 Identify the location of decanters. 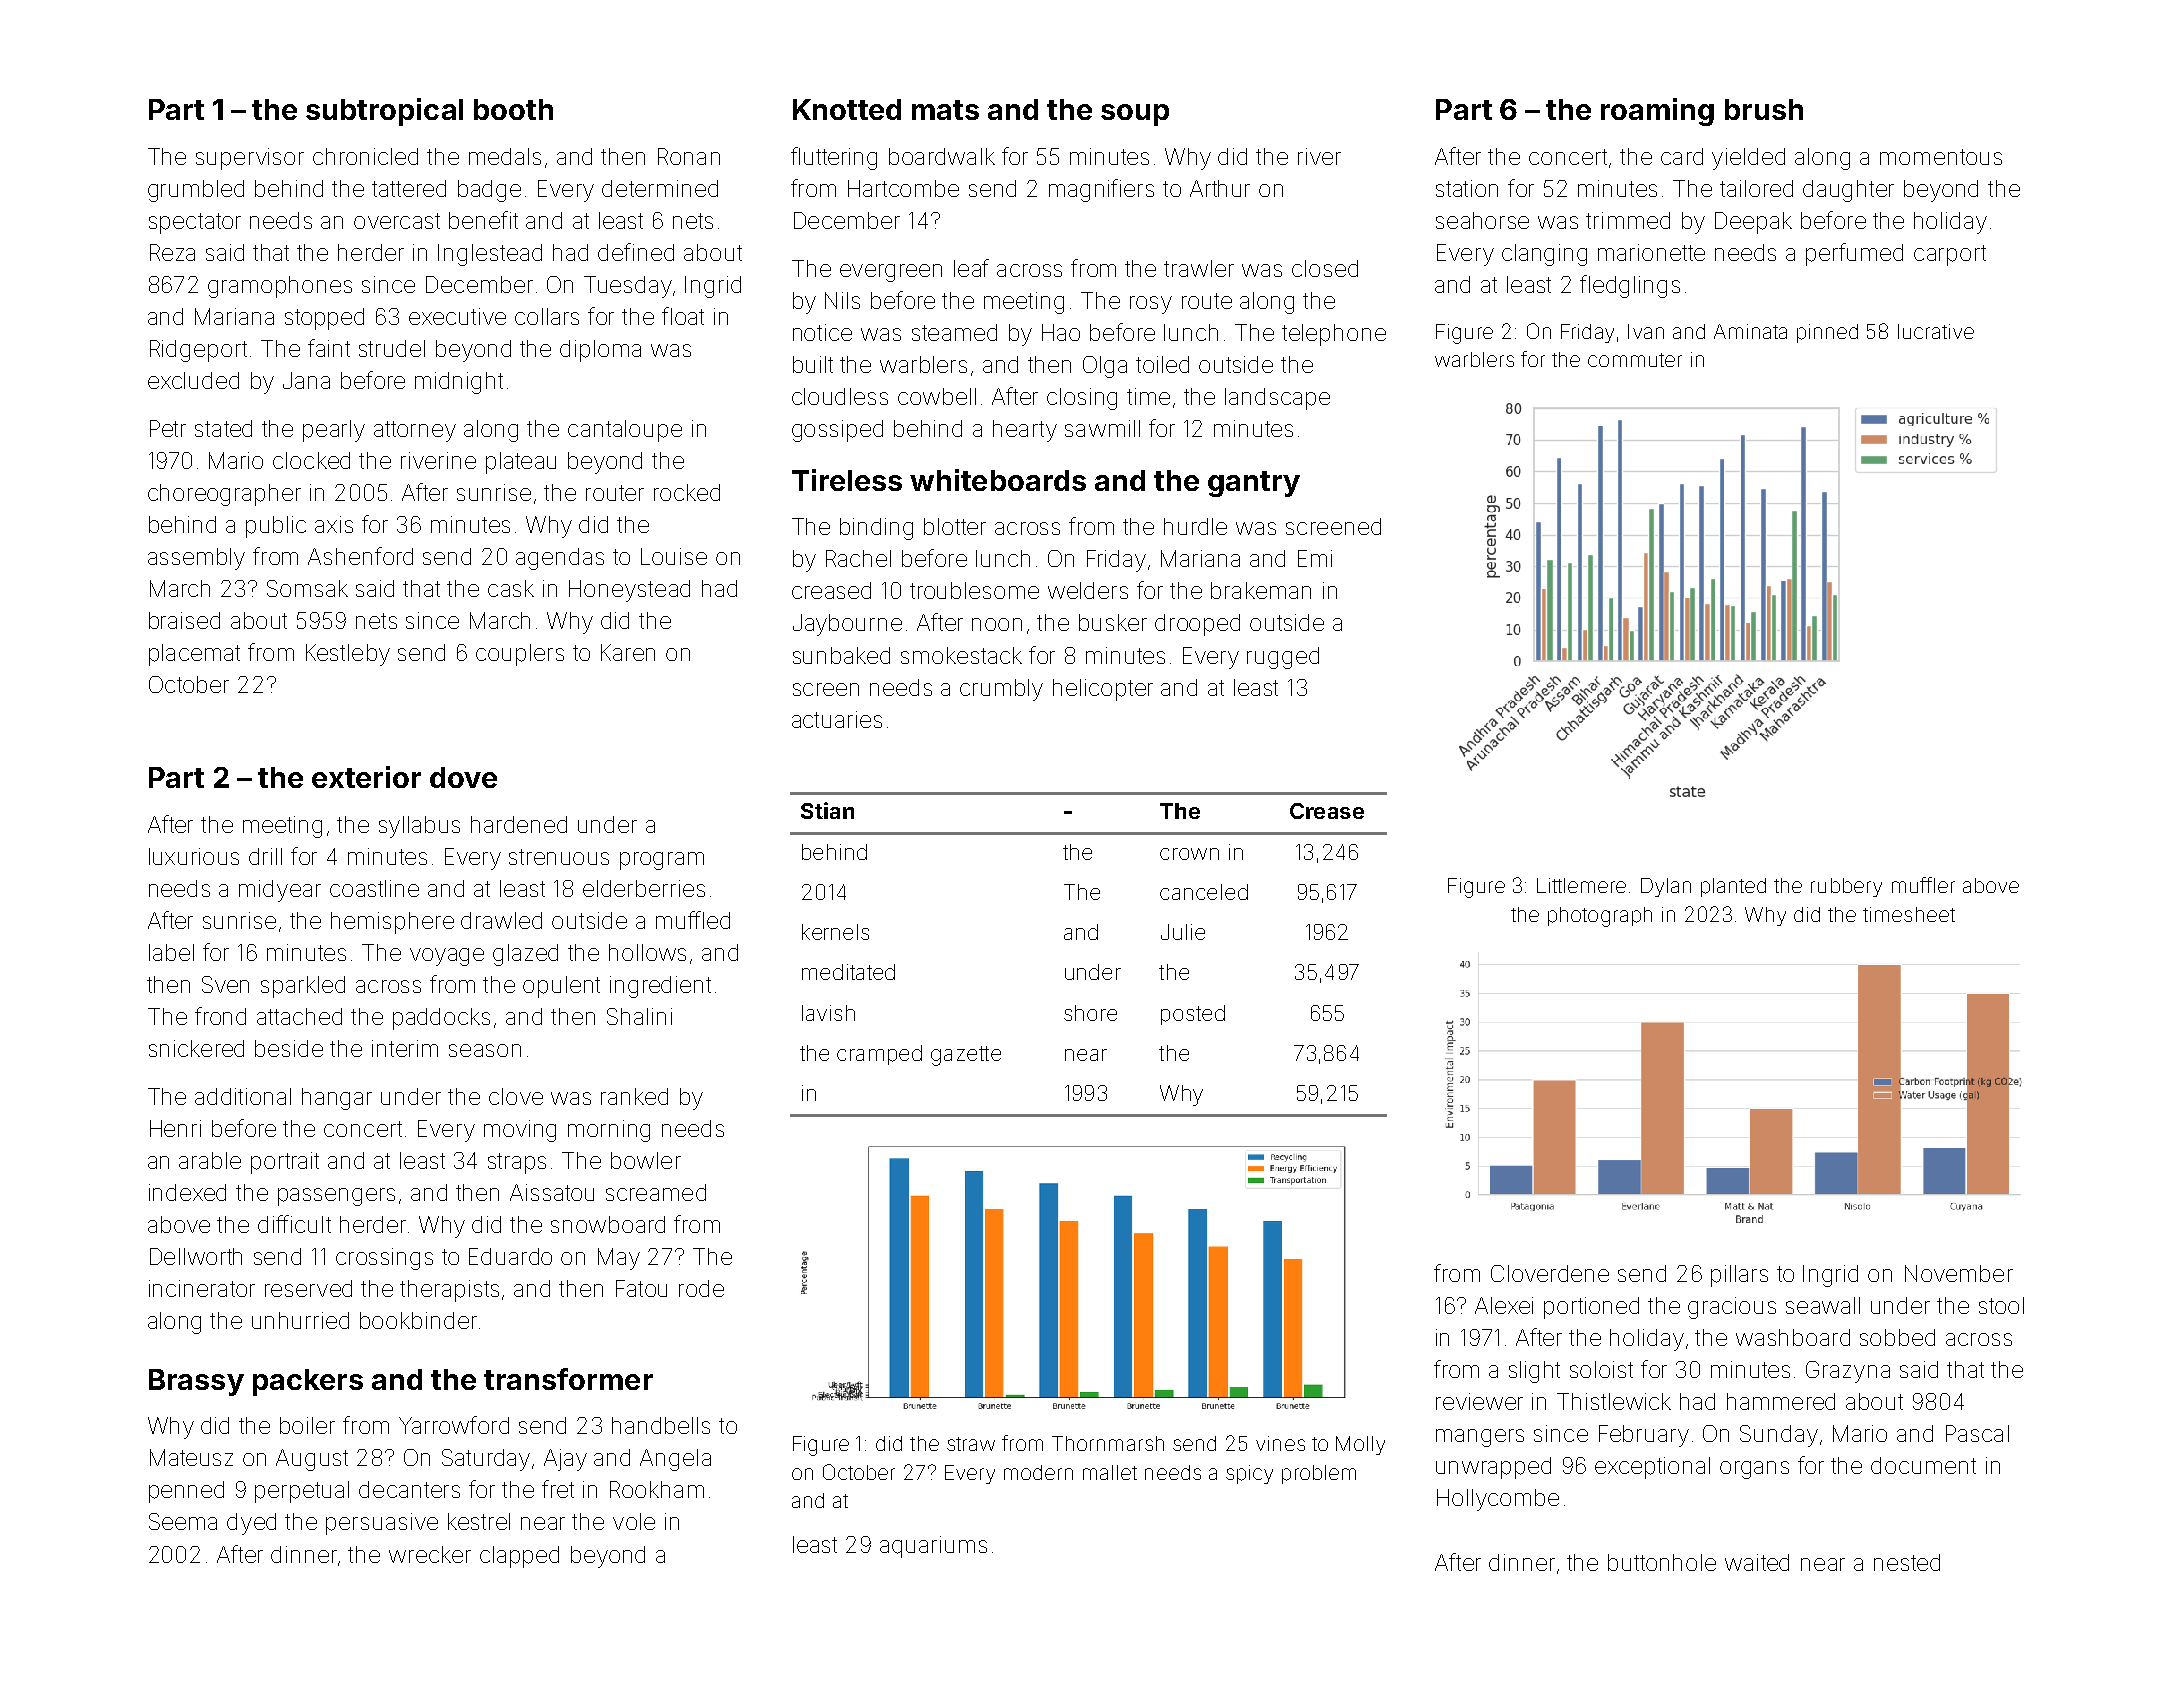
(409, 1489).
